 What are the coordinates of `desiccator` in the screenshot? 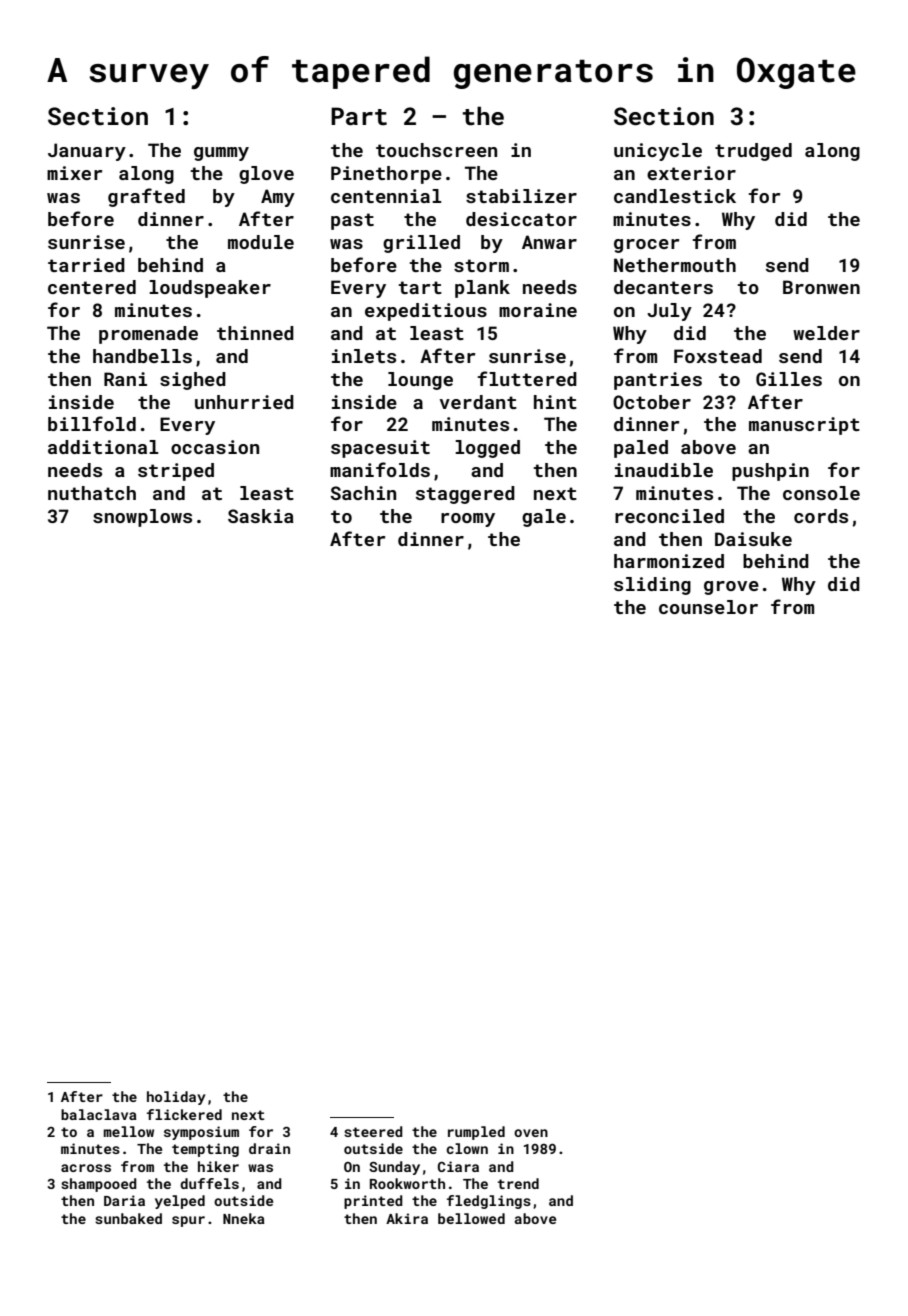 It's located at (521, 219).
